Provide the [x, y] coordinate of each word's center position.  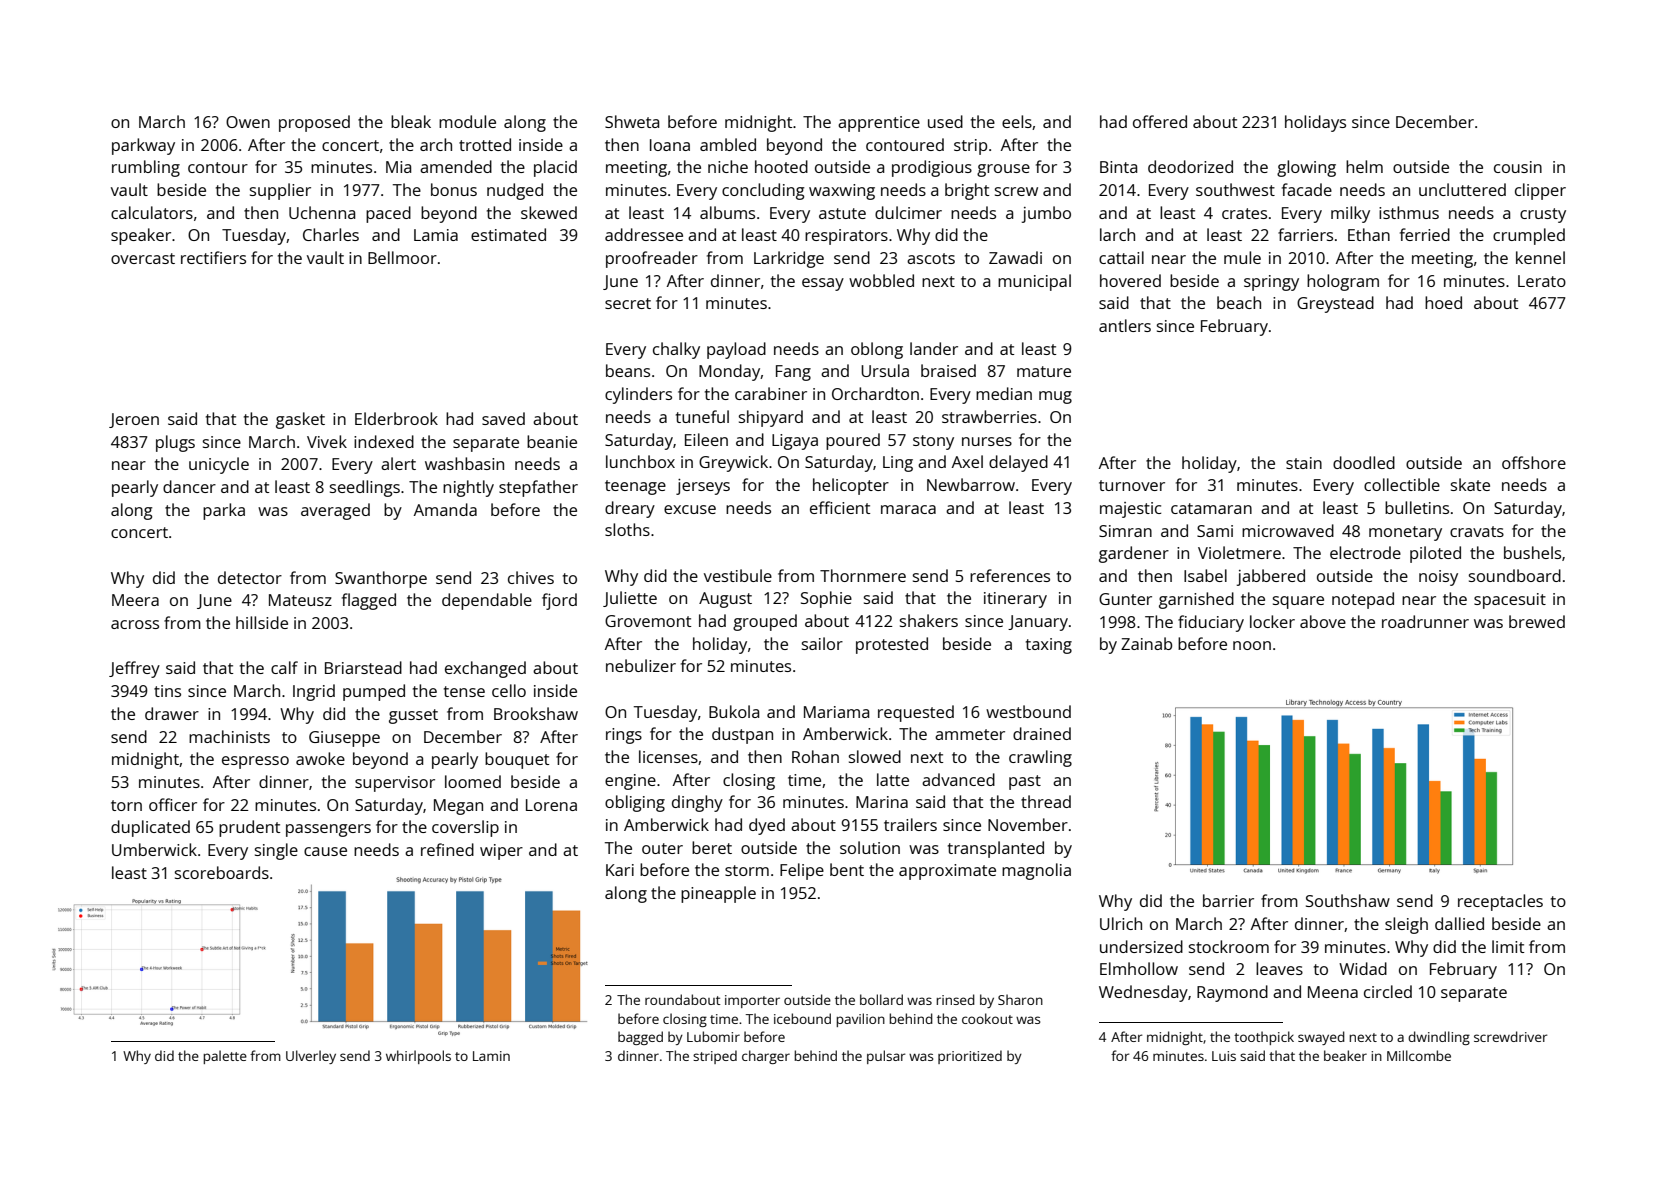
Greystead [1335, 304]
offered [1160, 121]
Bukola [734, 711]
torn [126, 805]
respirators [846, 237]
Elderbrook [396, 418]
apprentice [879, 124]
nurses [987, 441]
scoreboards [222, 872]
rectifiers [213, 257]
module [467, 121]
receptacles [1500, 902]
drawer [172, 713]
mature [1044, 371]
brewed [1537, 621]
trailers [910, 824]
